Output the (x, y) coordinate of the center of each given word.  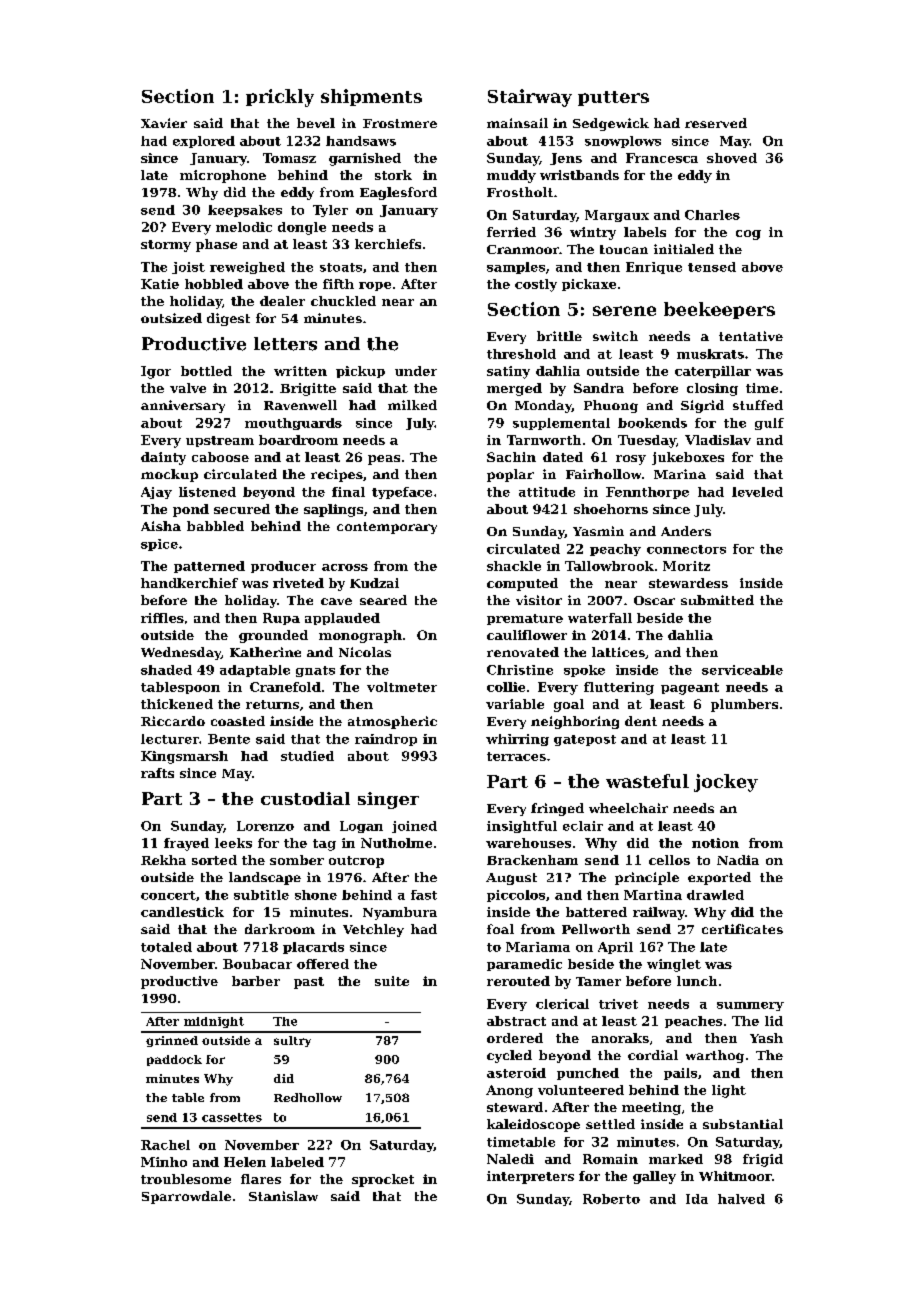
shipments (371, 97)
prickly (280, 98)
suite (392, 981)
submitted (717, 600)
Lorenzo (265, 826)
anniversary (183, 406)
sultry (292, 1041)
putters (613, 98)
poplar (510, 475)
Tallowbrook (609, 566)
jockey (726, 783)
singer (388, 800)
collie (506, 687)
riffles (162, 618)
